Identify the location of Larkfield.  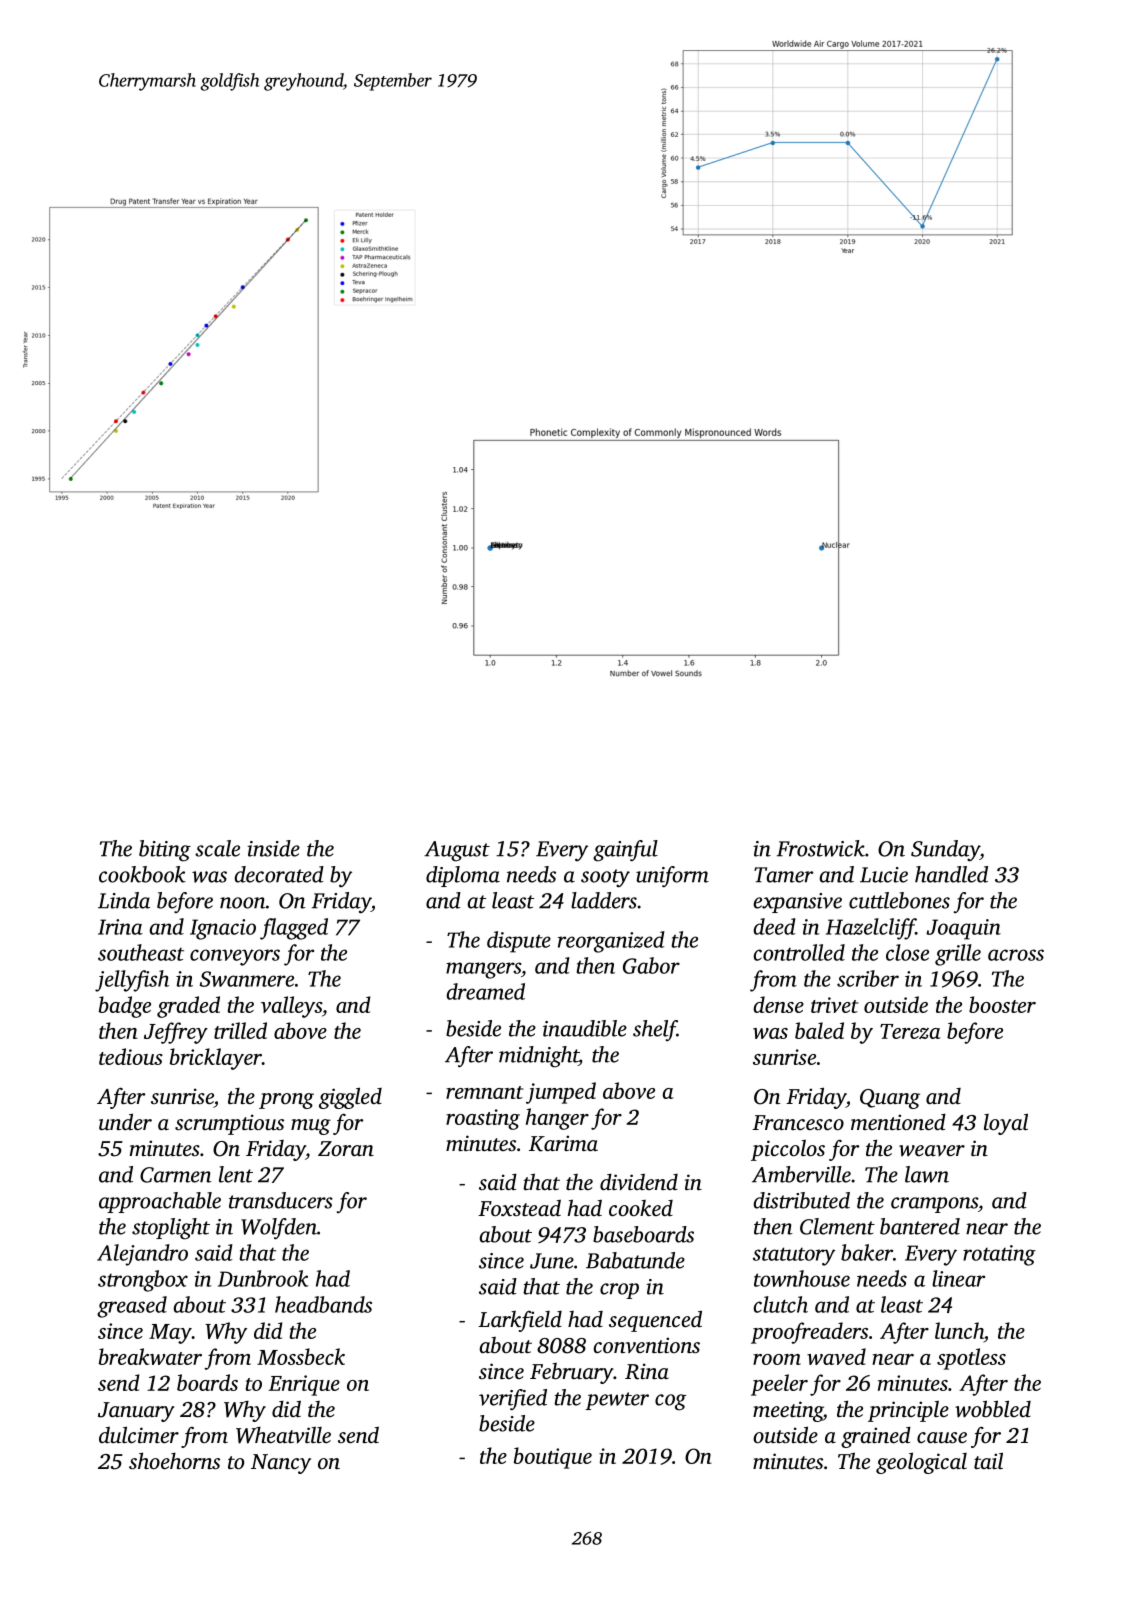
(520, 1321).
